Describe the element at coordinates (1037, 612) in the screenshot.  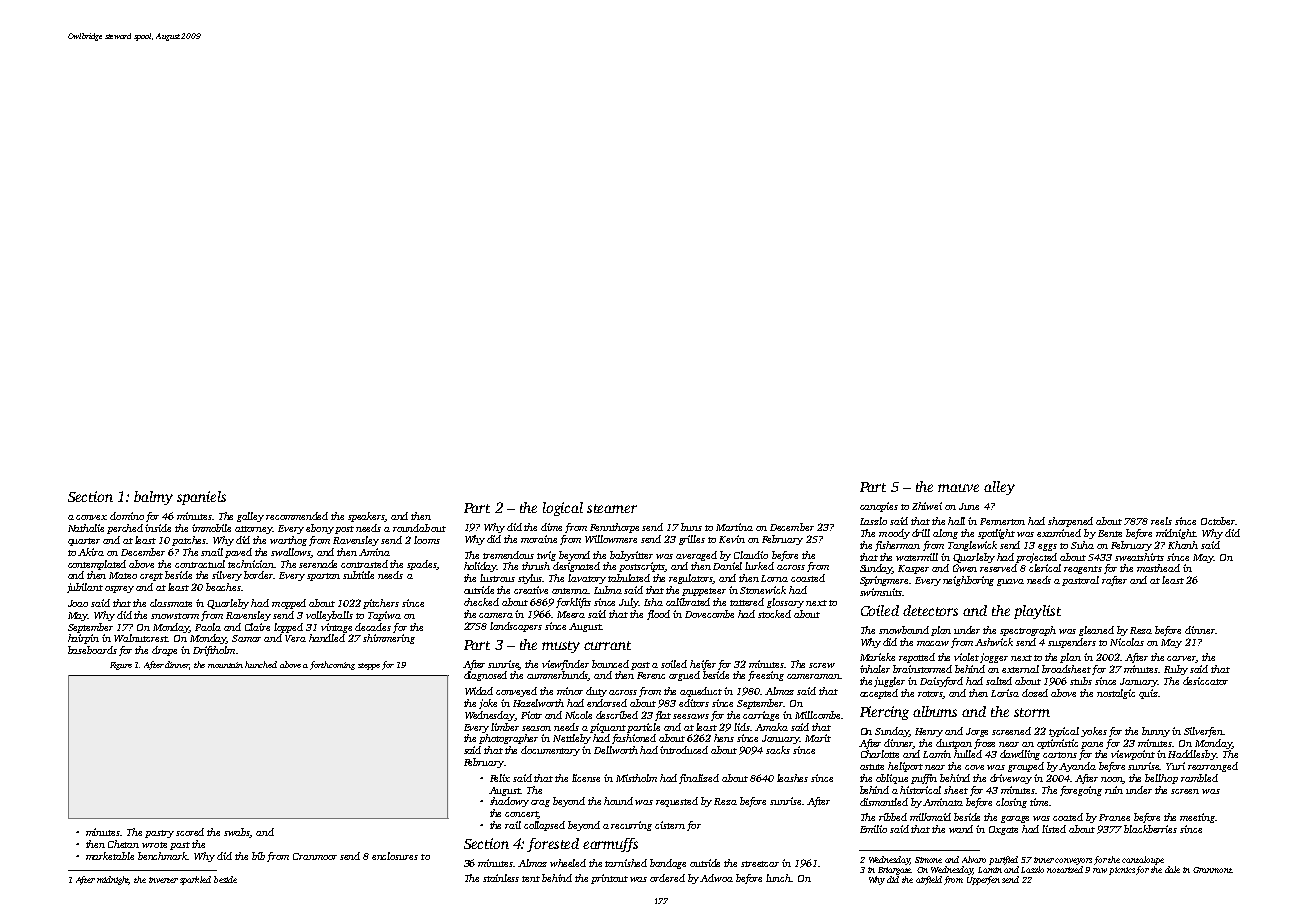
I see `playlist` at that location.
